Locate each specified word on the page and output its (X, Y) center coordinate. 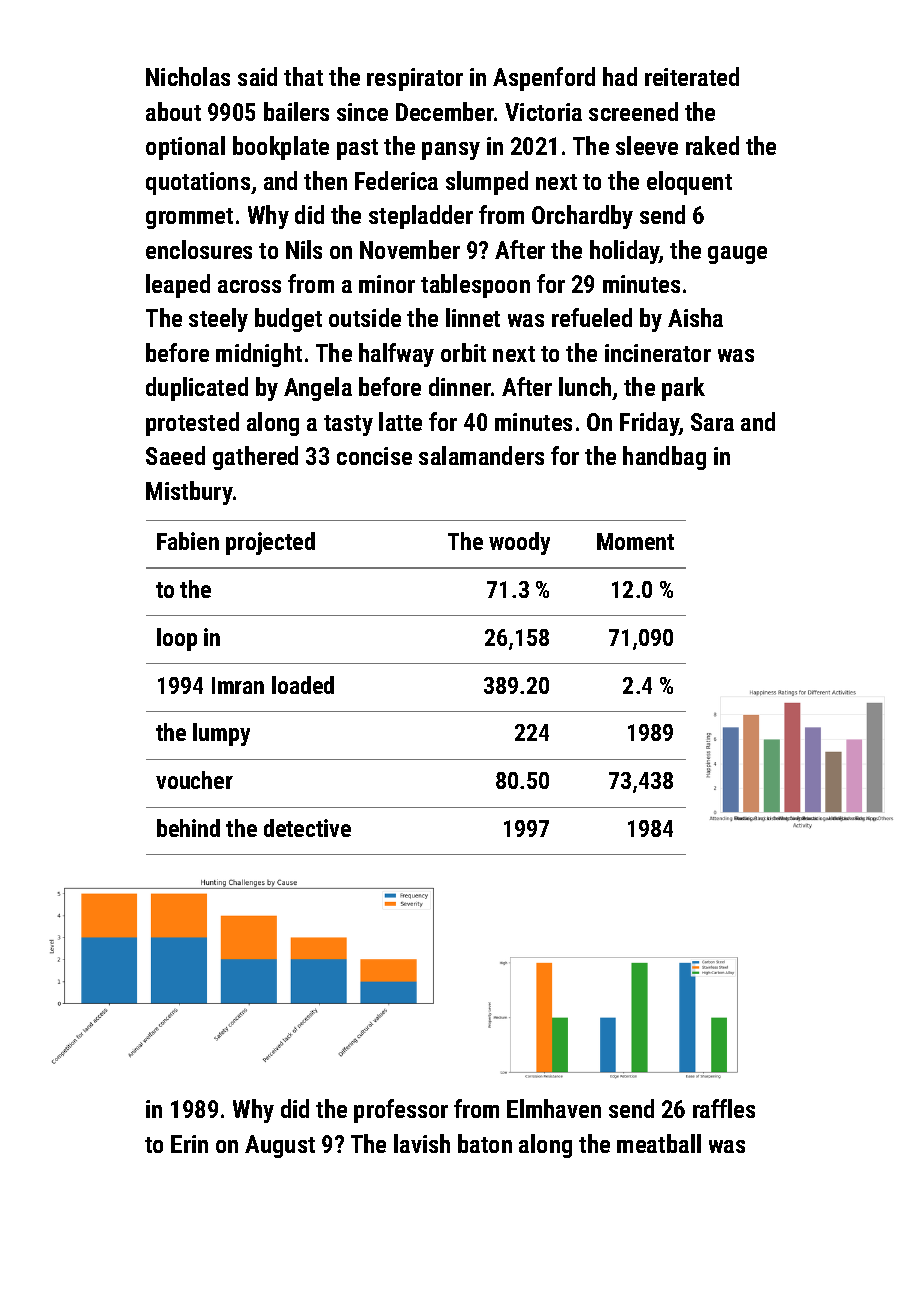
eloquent (689, 183)
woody (519, 543)
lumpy (221, 734)
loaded (303, 685)
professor (401, 1111)
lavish (422, 1143)
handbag (664, 458)
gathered (255, 458)
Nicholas (188, 76)
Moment (635, 541)
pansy (451, 151)
